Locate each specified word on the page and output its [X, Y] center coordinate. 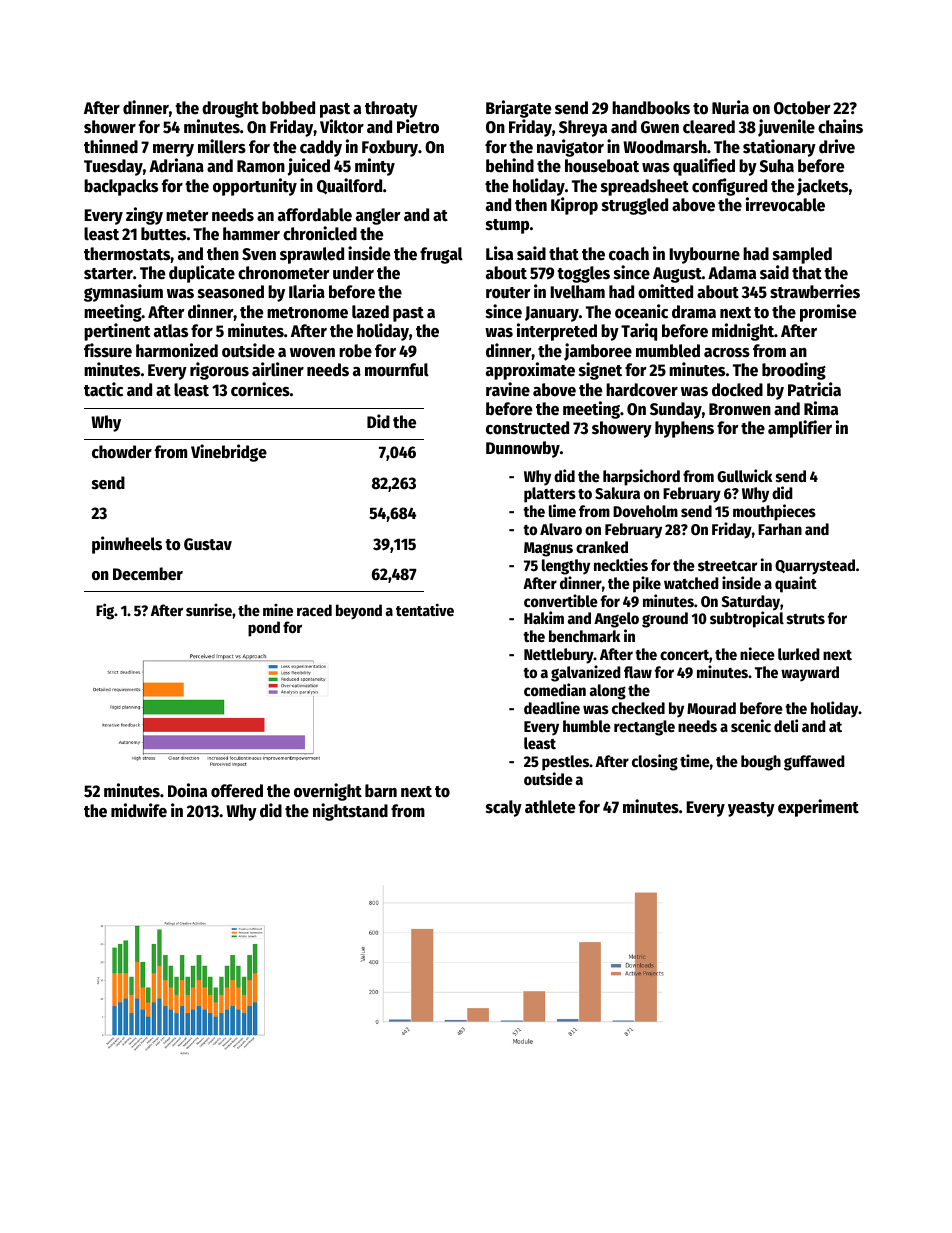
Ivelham [577, 292]
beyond [359, 612]
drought [230, 109]
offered [237, 791]
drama [694, 312]
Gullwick [744, 475]
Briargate [518, 109]
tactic [103, 389]
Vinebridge [229, 453]
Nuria [730, 107]
